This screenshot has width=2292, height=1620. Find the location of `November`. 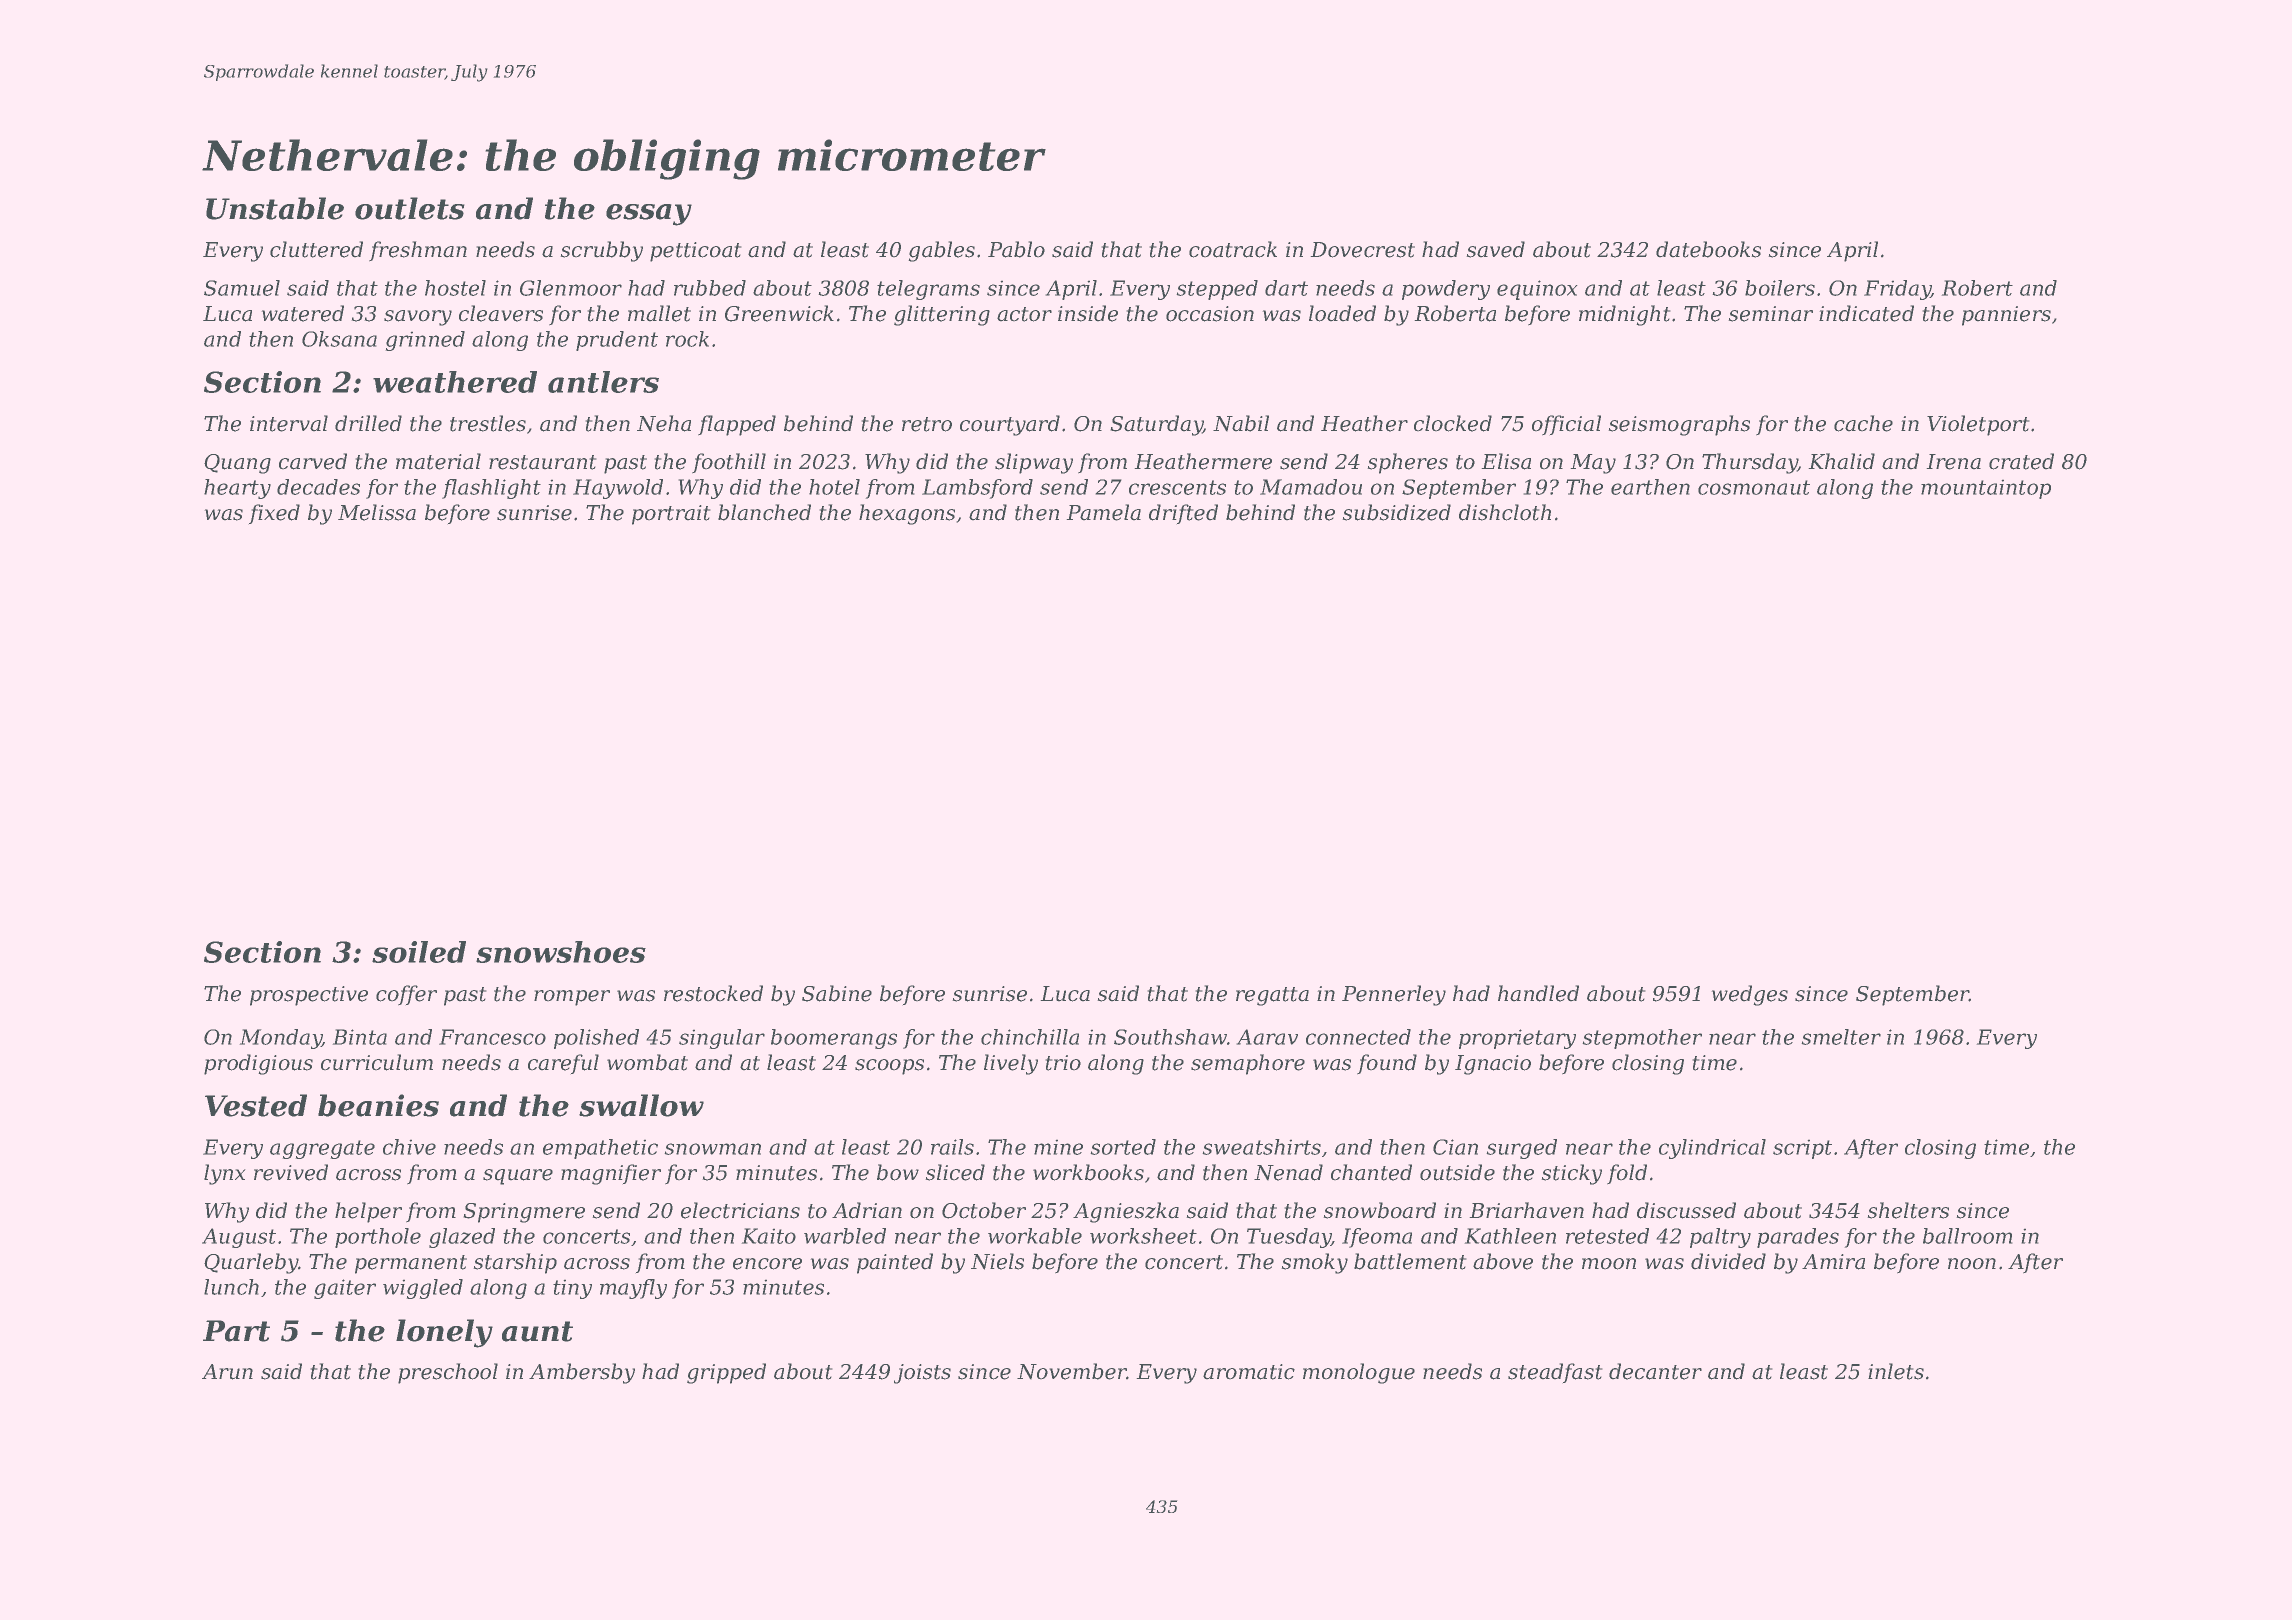

November is located at coordinates (1072, 1371).
